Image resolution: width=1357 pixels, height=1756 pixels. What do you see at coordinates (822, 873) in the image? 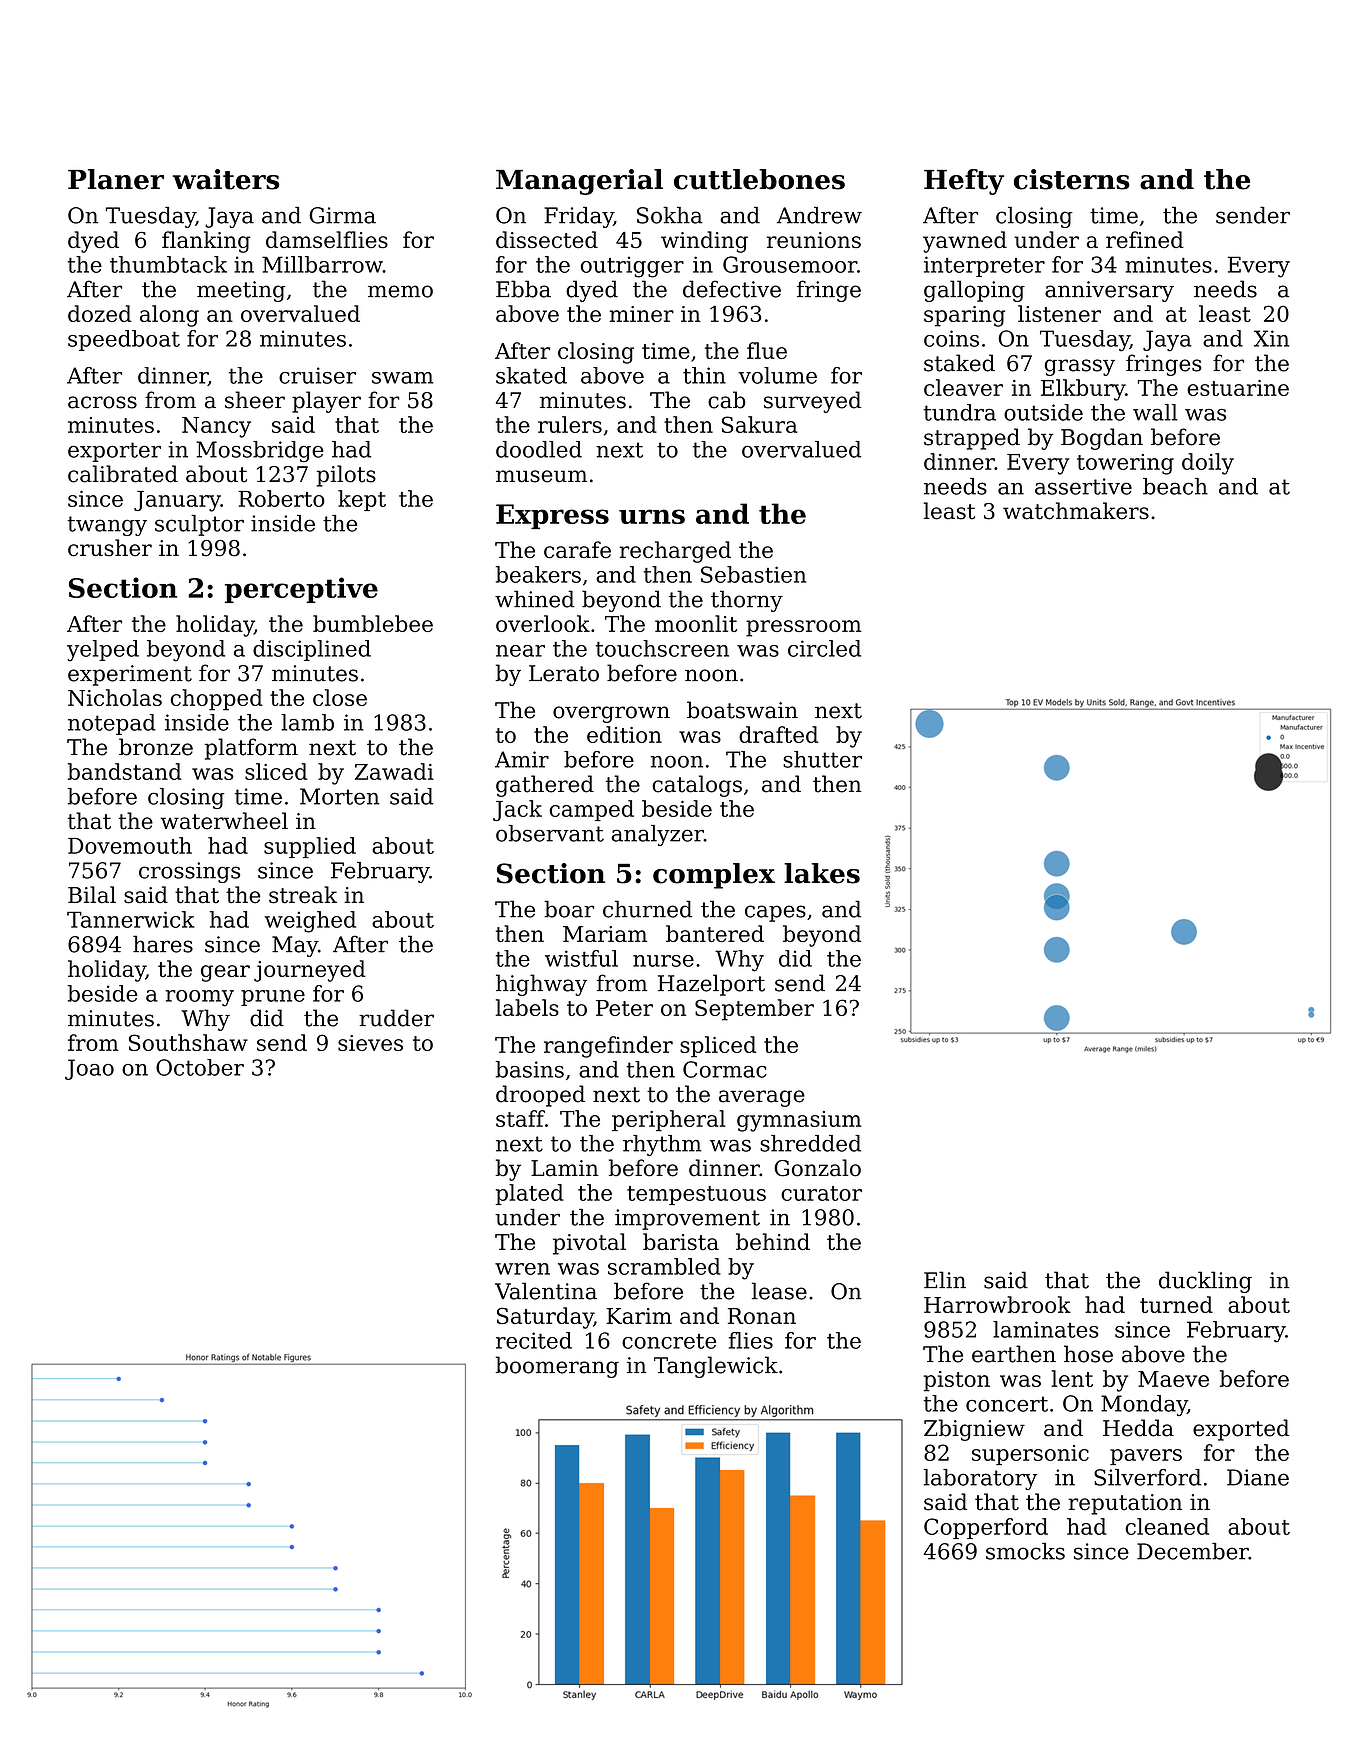
I see `lakes` at bounding box center [822, 873].
